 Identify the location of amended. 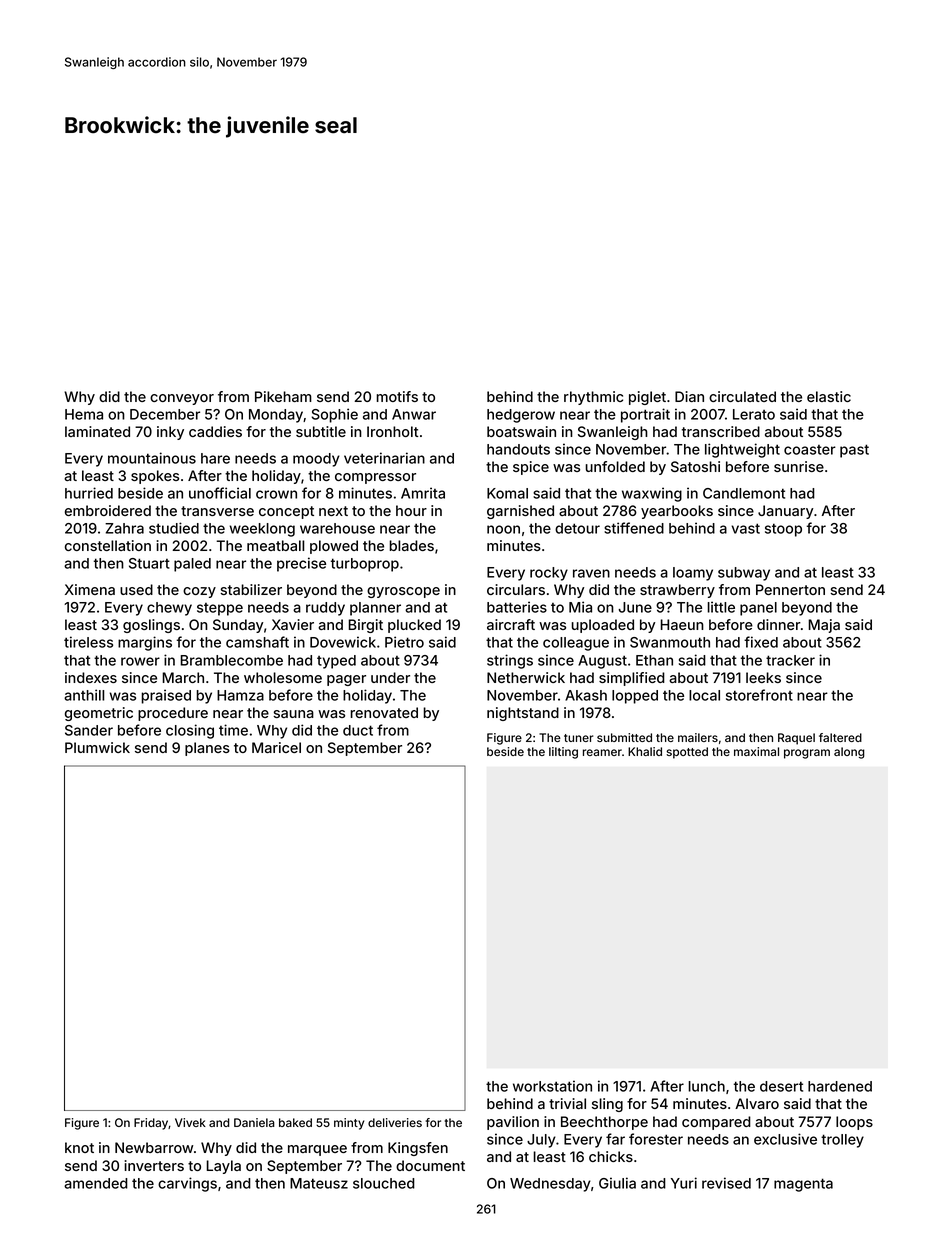
(96, 1183).
